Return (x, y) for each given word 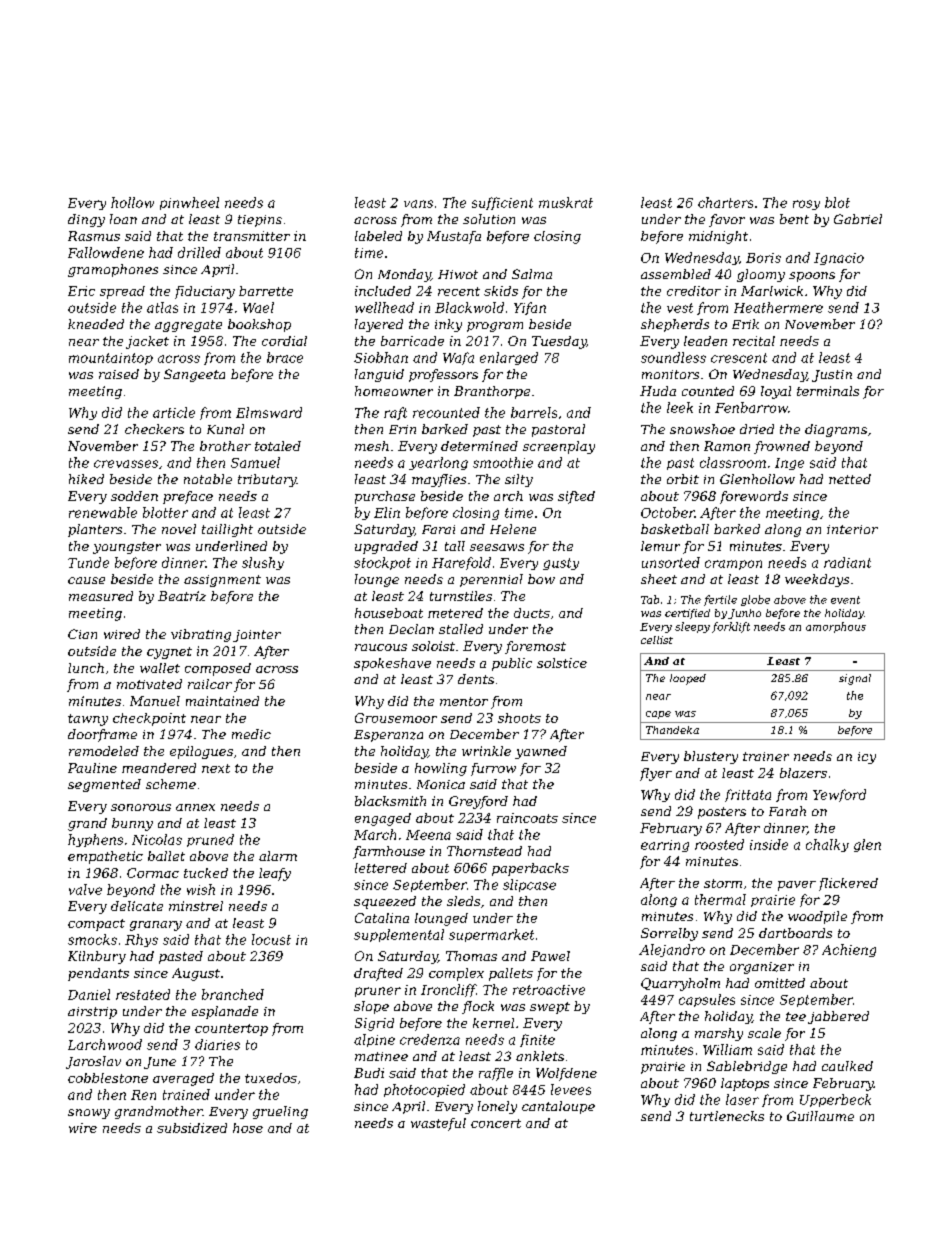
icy (867, 758)
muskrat (566, 202)
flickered (848, 884)
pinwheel (189, 203)
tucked (206, 873)
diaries (217, 1044)
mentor (464, 701)
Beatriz (182, 596)
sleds (463, 901)
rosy (806, 205)
